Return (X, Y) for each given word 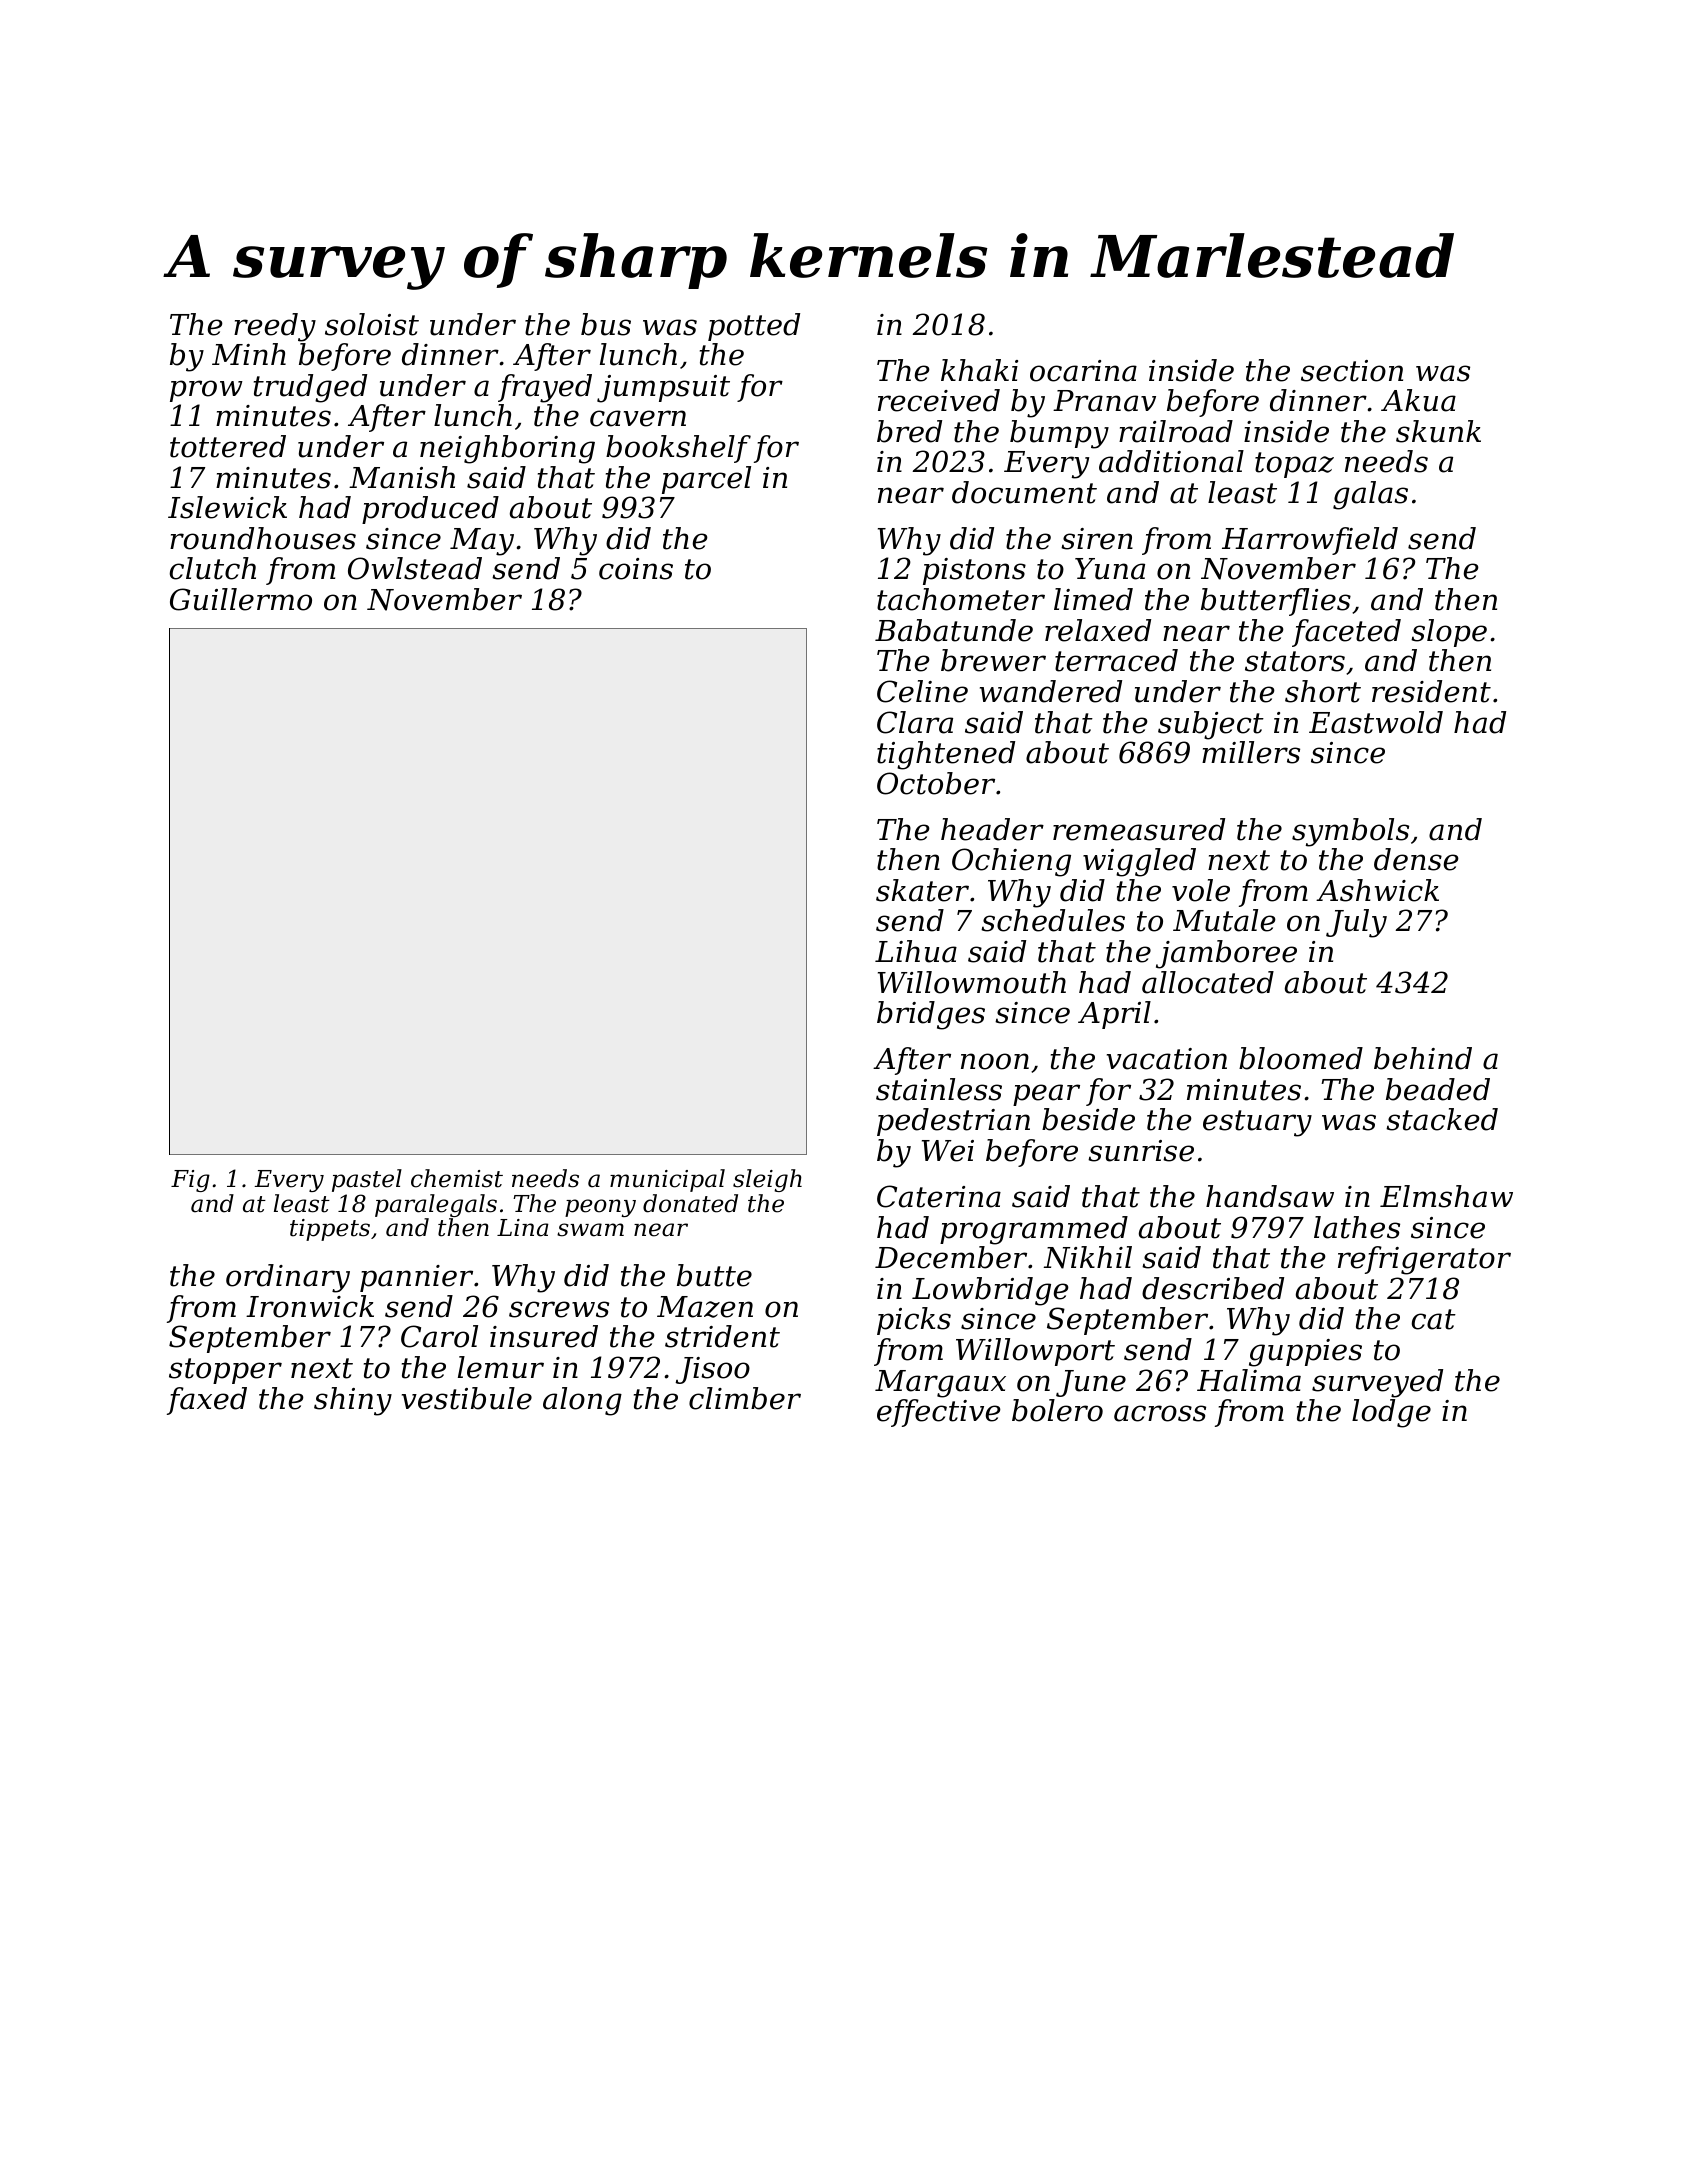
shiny (353, 1401)
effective (939, 1413)
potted (754, 327)
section (1352, 371)
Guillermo (241, 599)
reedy (275, 327)
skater (922, 890)
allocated (1208, 982)
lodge (1391, 1413)
